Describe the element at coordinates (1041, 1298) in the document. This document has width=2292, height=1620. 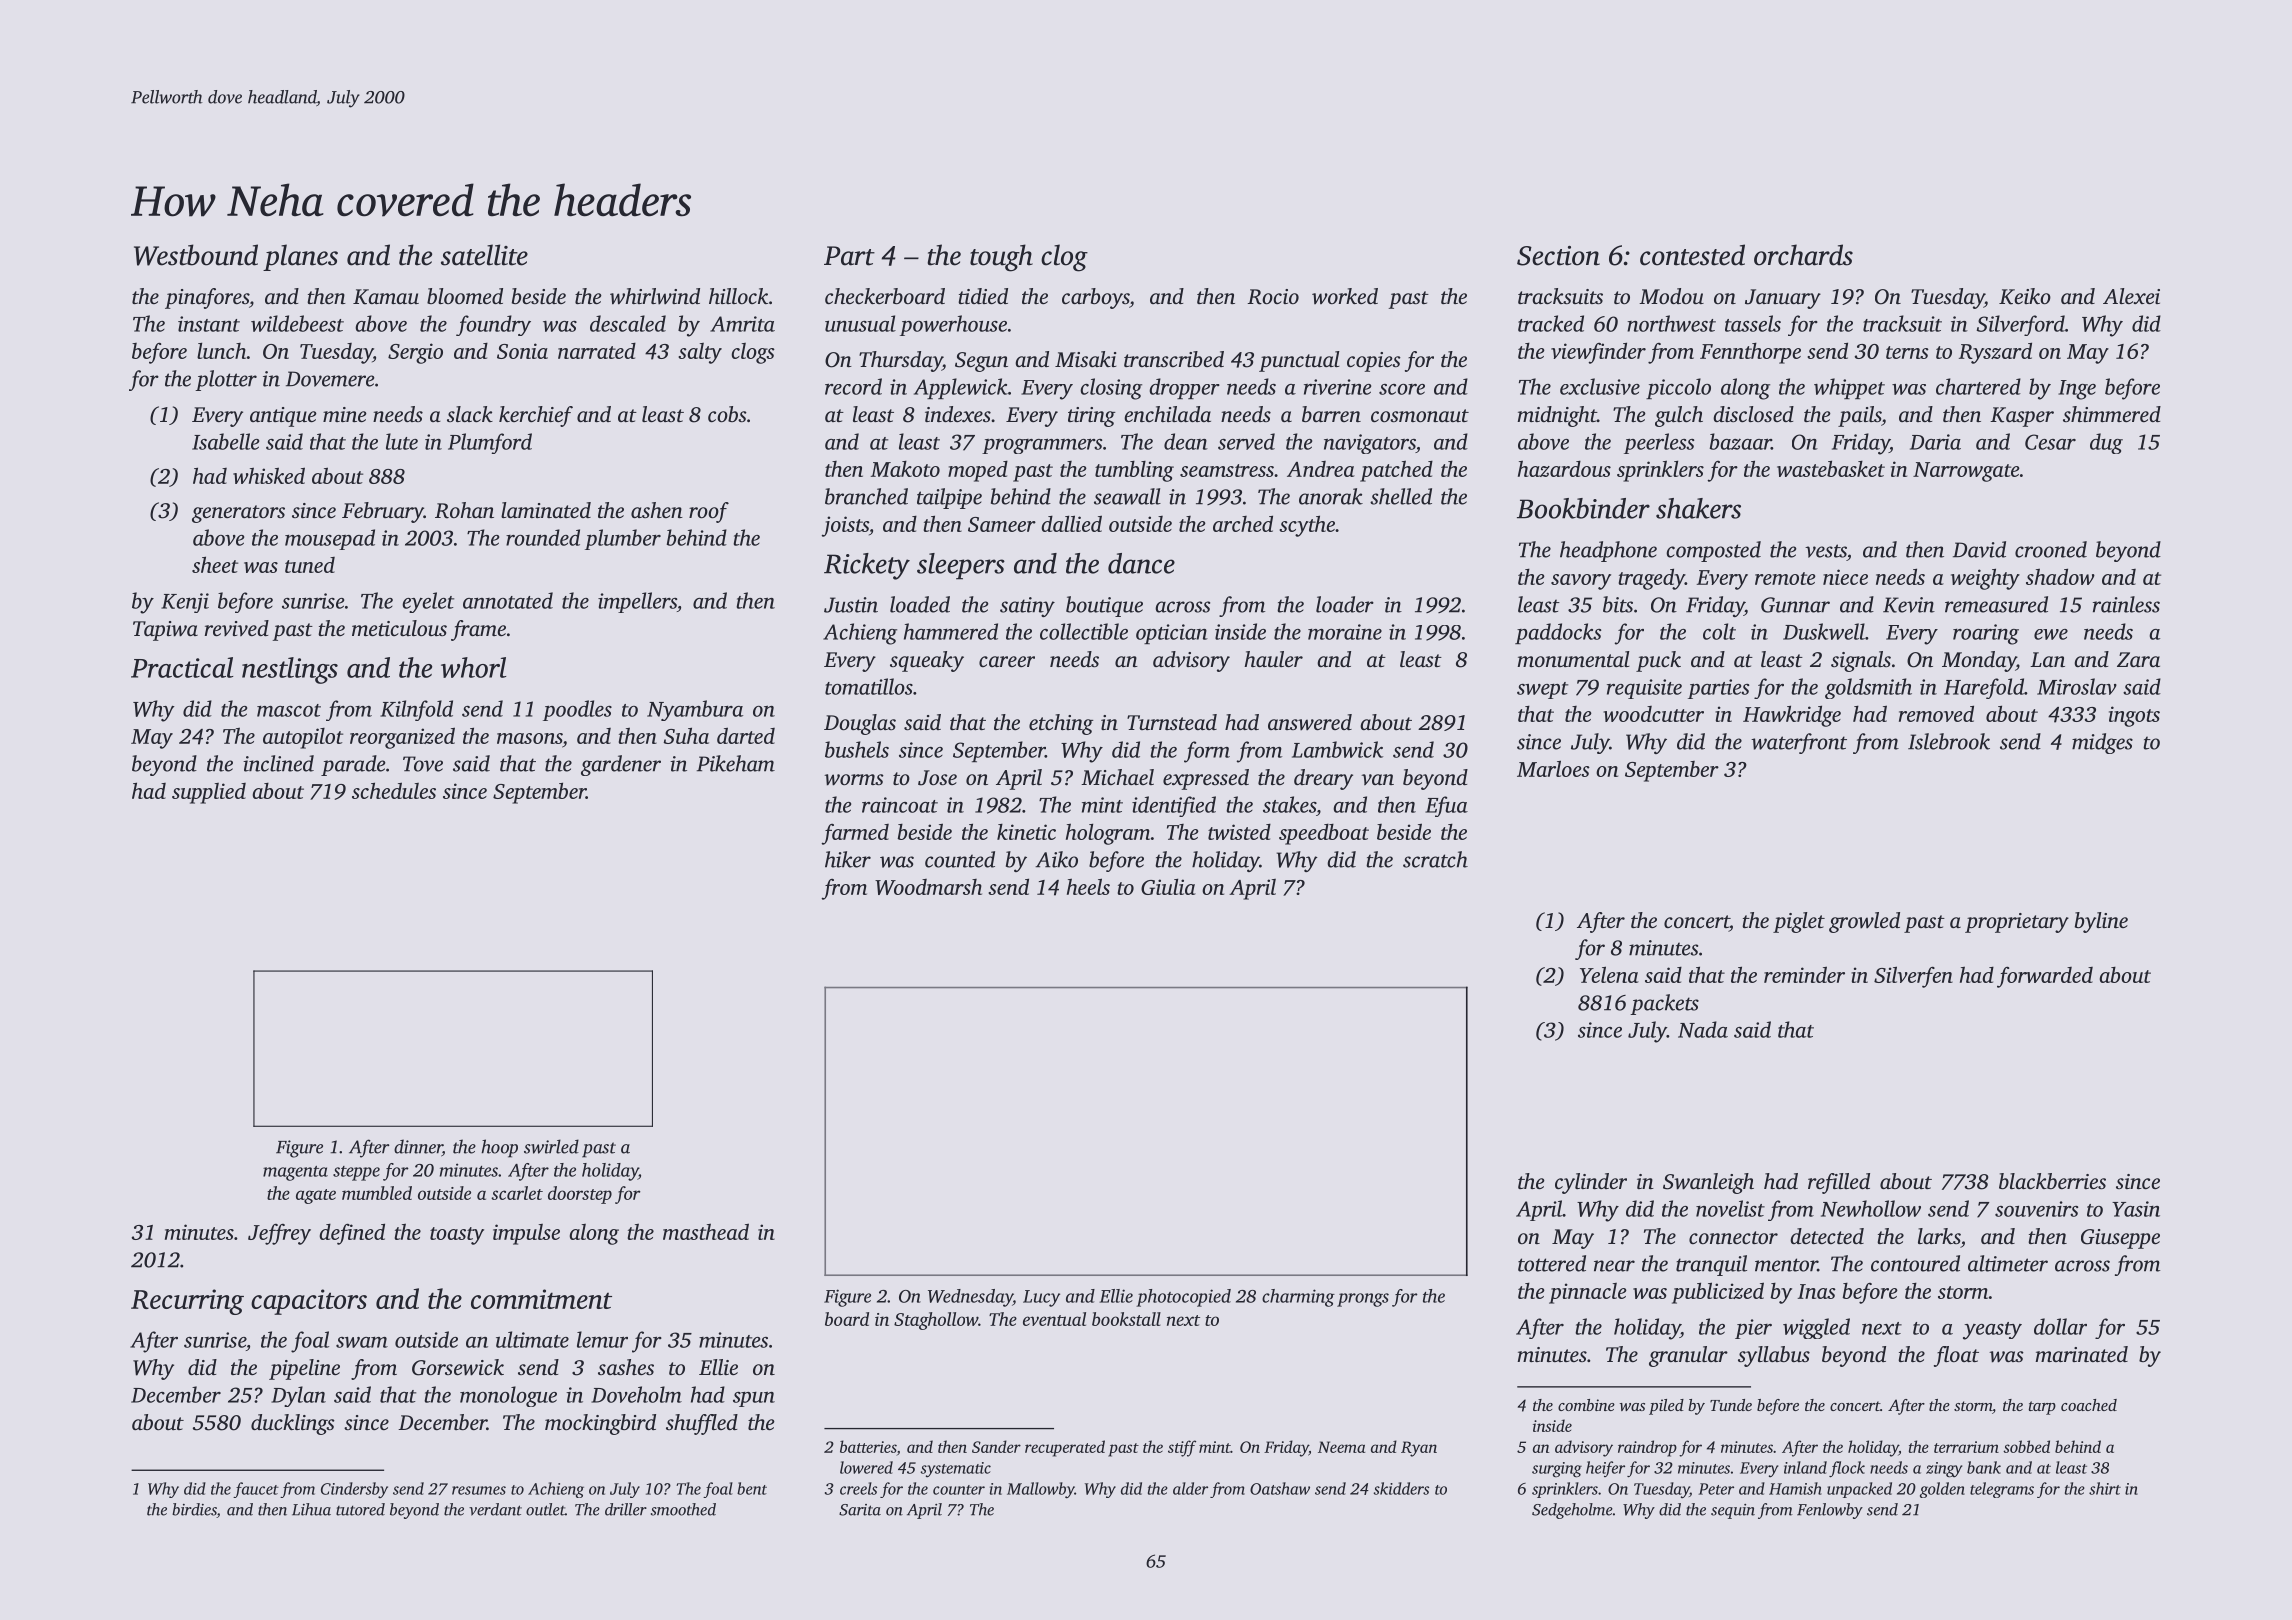
I see `Lucy` at that location.
